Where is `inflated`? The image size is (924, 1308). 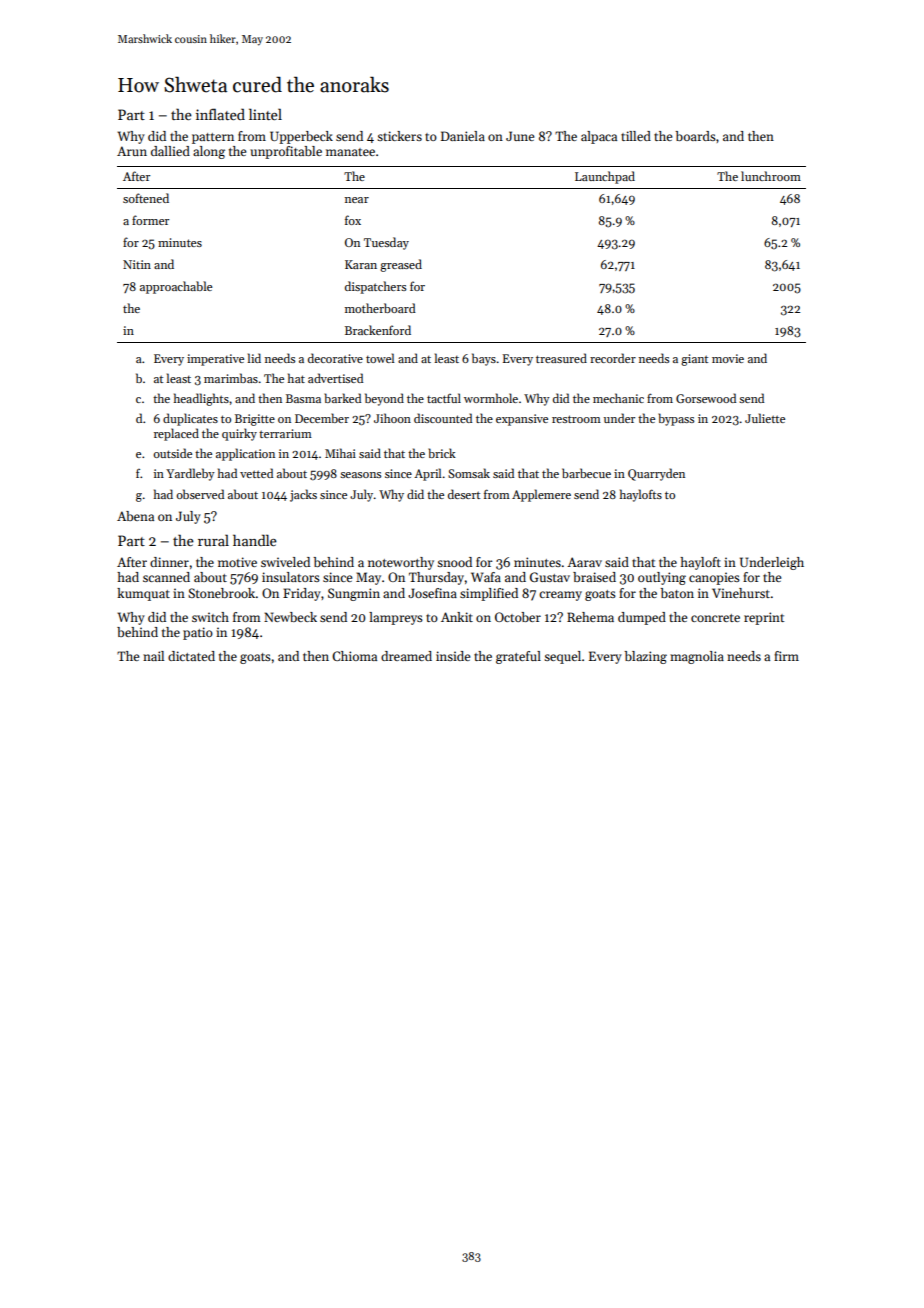
inflated is located at coordinates (220, 114).
